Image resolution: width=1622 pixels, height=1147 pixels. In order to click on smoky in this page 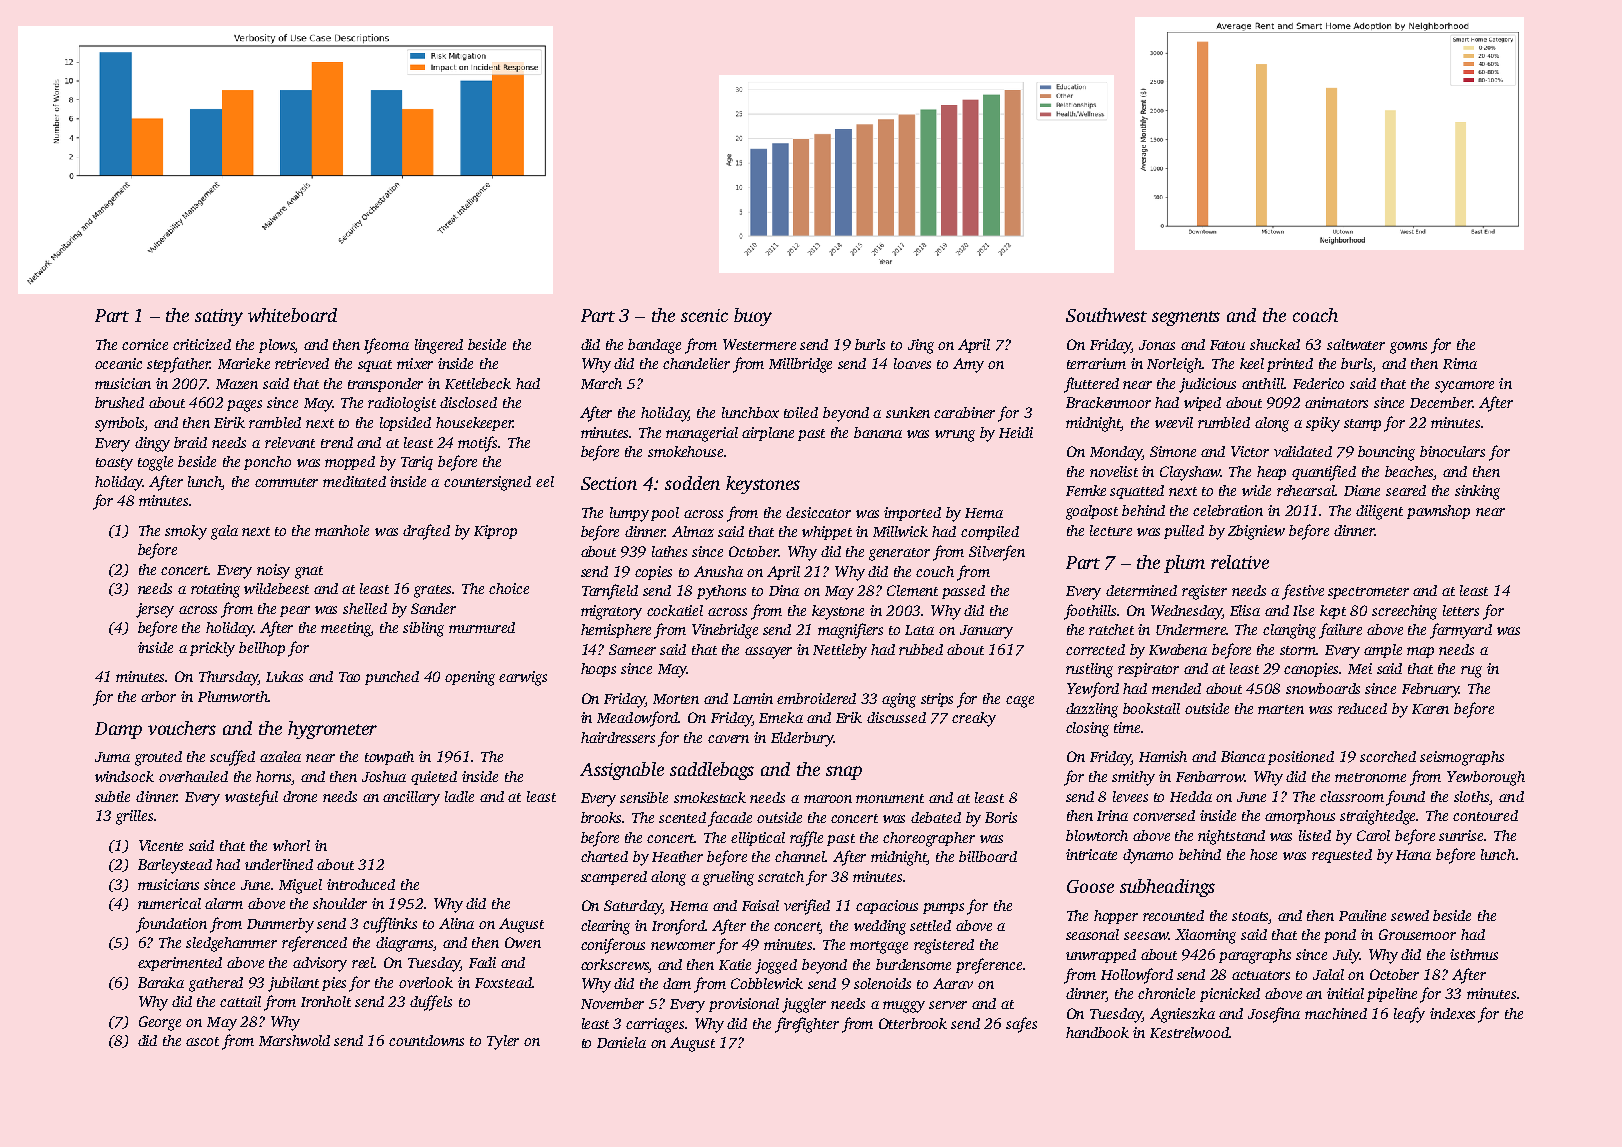, I will do `click(186, 532)`.
